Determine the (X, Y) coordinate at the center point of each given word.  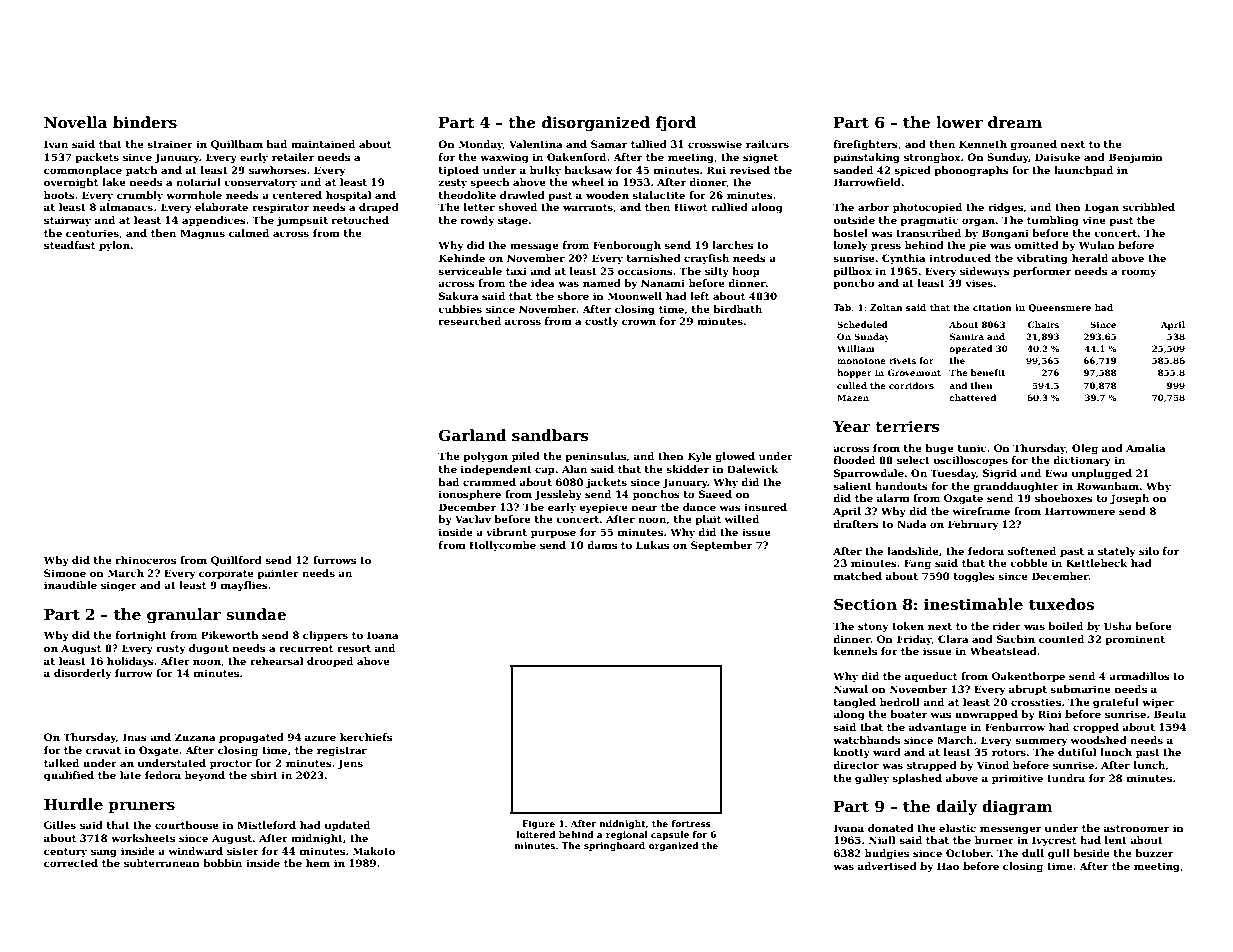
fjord (676, 124)
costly (601, 322)
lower (959, 122)
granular (184, 616)
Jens (350, 764)
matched (858, 576)
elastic (957, 828)
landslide (912, 551)
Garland (473, 435)
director (856, 765)
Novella (75, 122)
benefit (988, 372)
